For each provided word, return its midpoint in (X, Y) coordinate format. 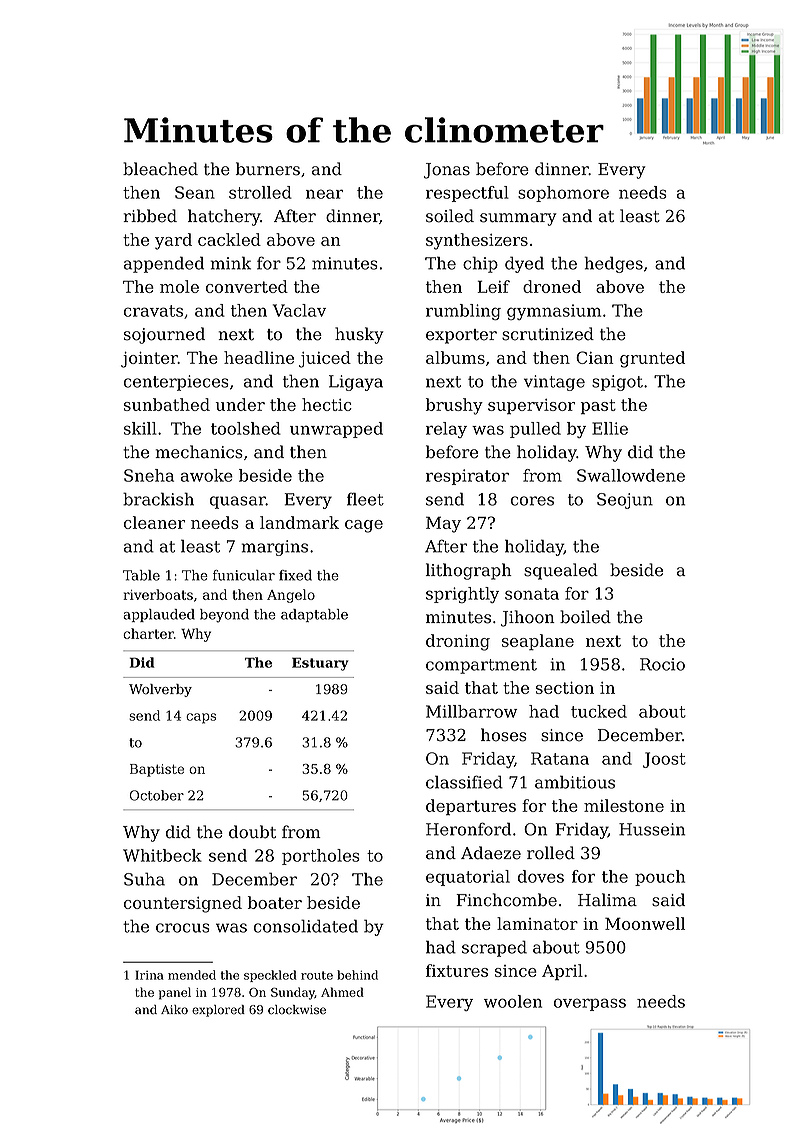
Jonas (447, 171)
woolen (513, 1001)
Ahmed (342, 992)
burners (268, 169)
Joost (664, 760)
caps (201, 718)
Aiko (174, 1010)
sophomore (563, 194)
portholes (321, 857)
